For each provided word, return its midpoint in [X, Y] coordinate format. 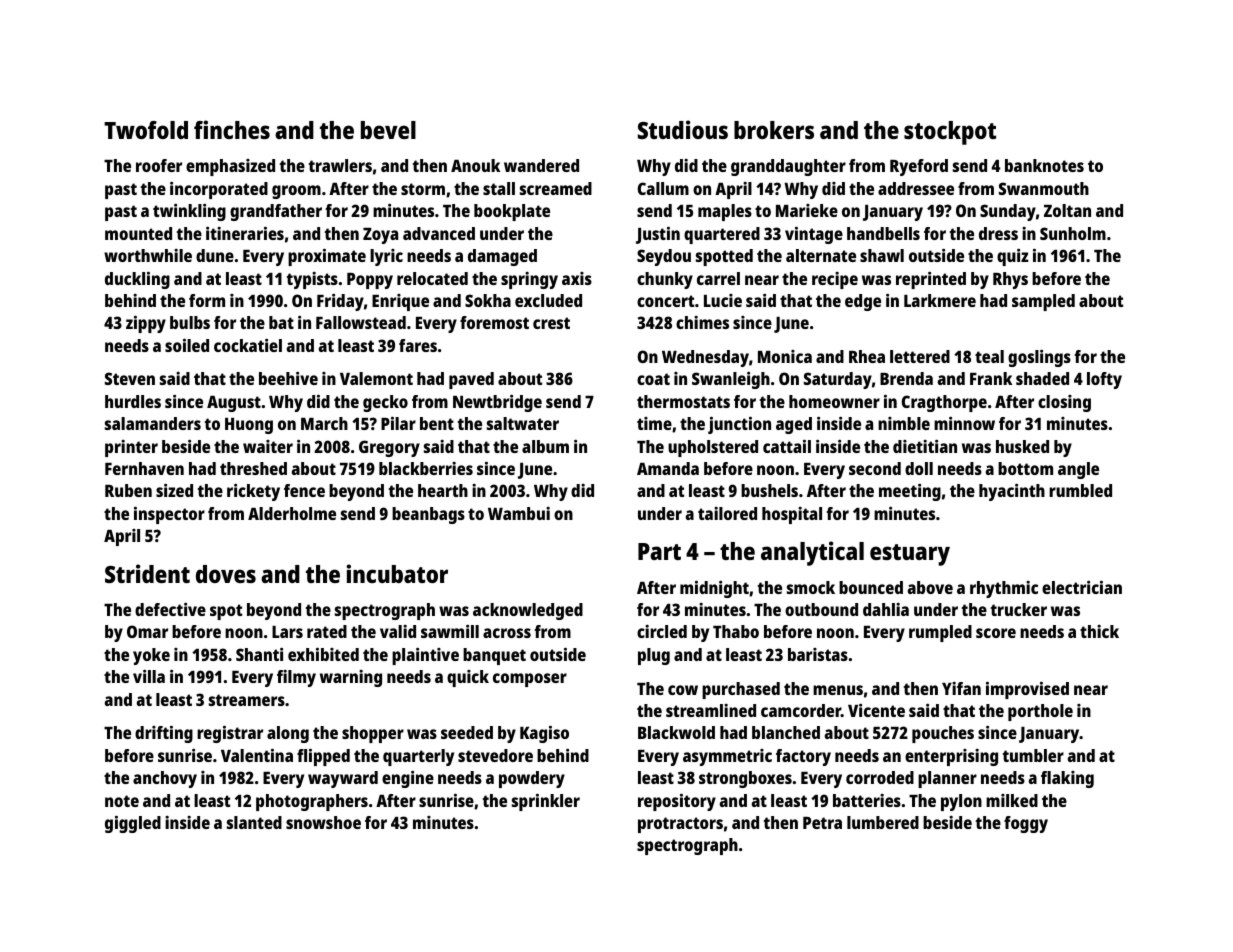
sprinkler [546, 802]
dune [215, 255]
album [545, 446]
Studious [683, 129]
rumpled [940, 633]
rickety [253, 492]
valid [398, 631]
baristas [818, 654]
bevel [388, 130]
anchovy [165, 779]
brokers [774, 130]
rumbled [1080, 490]
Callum [663, 188]
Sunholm [1073, 233]
